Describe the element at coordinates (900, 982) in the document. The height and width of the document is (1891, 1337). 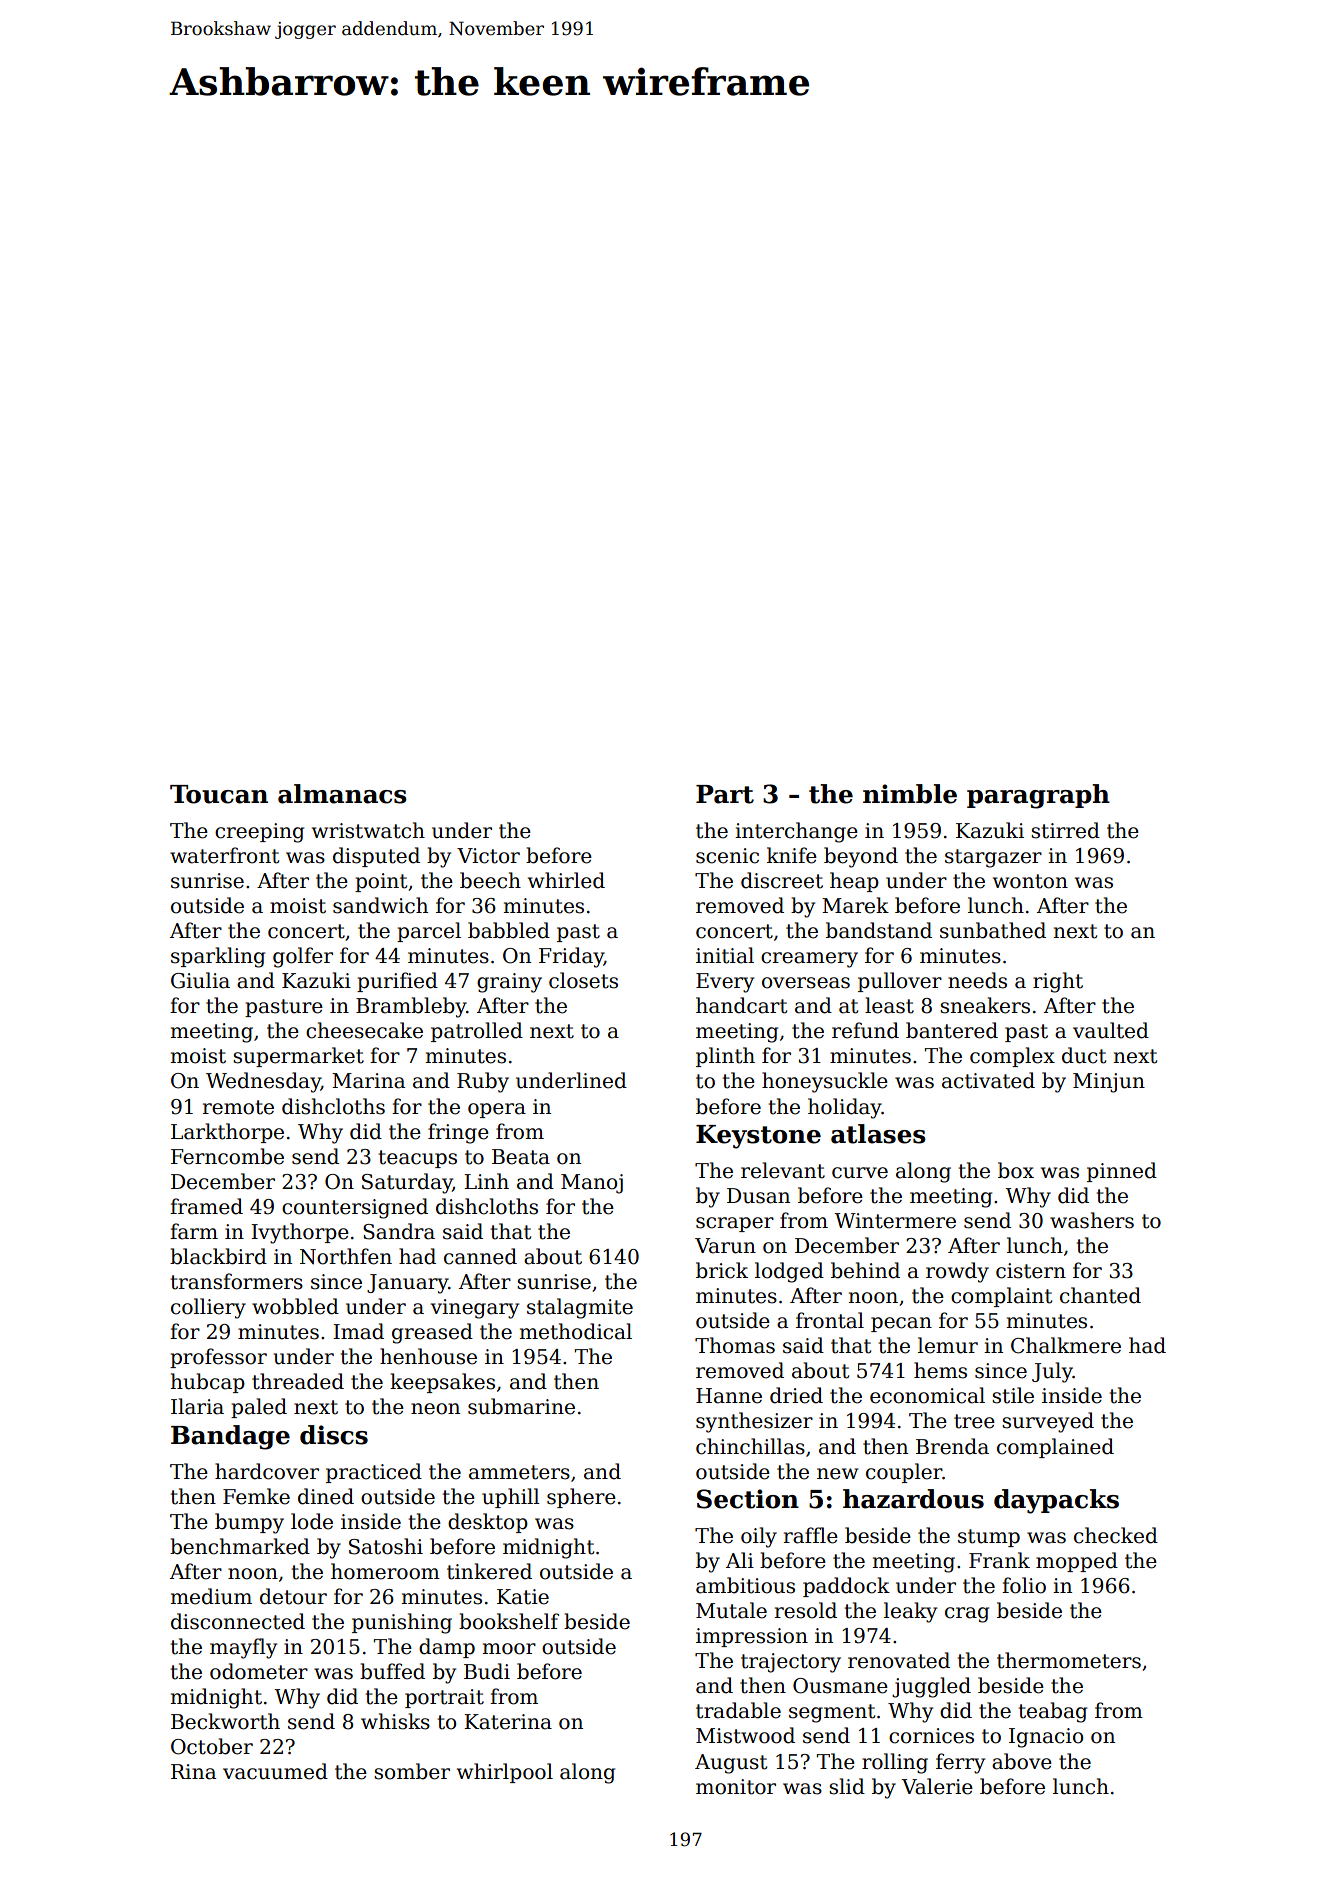
I see `pullover` at that location.
